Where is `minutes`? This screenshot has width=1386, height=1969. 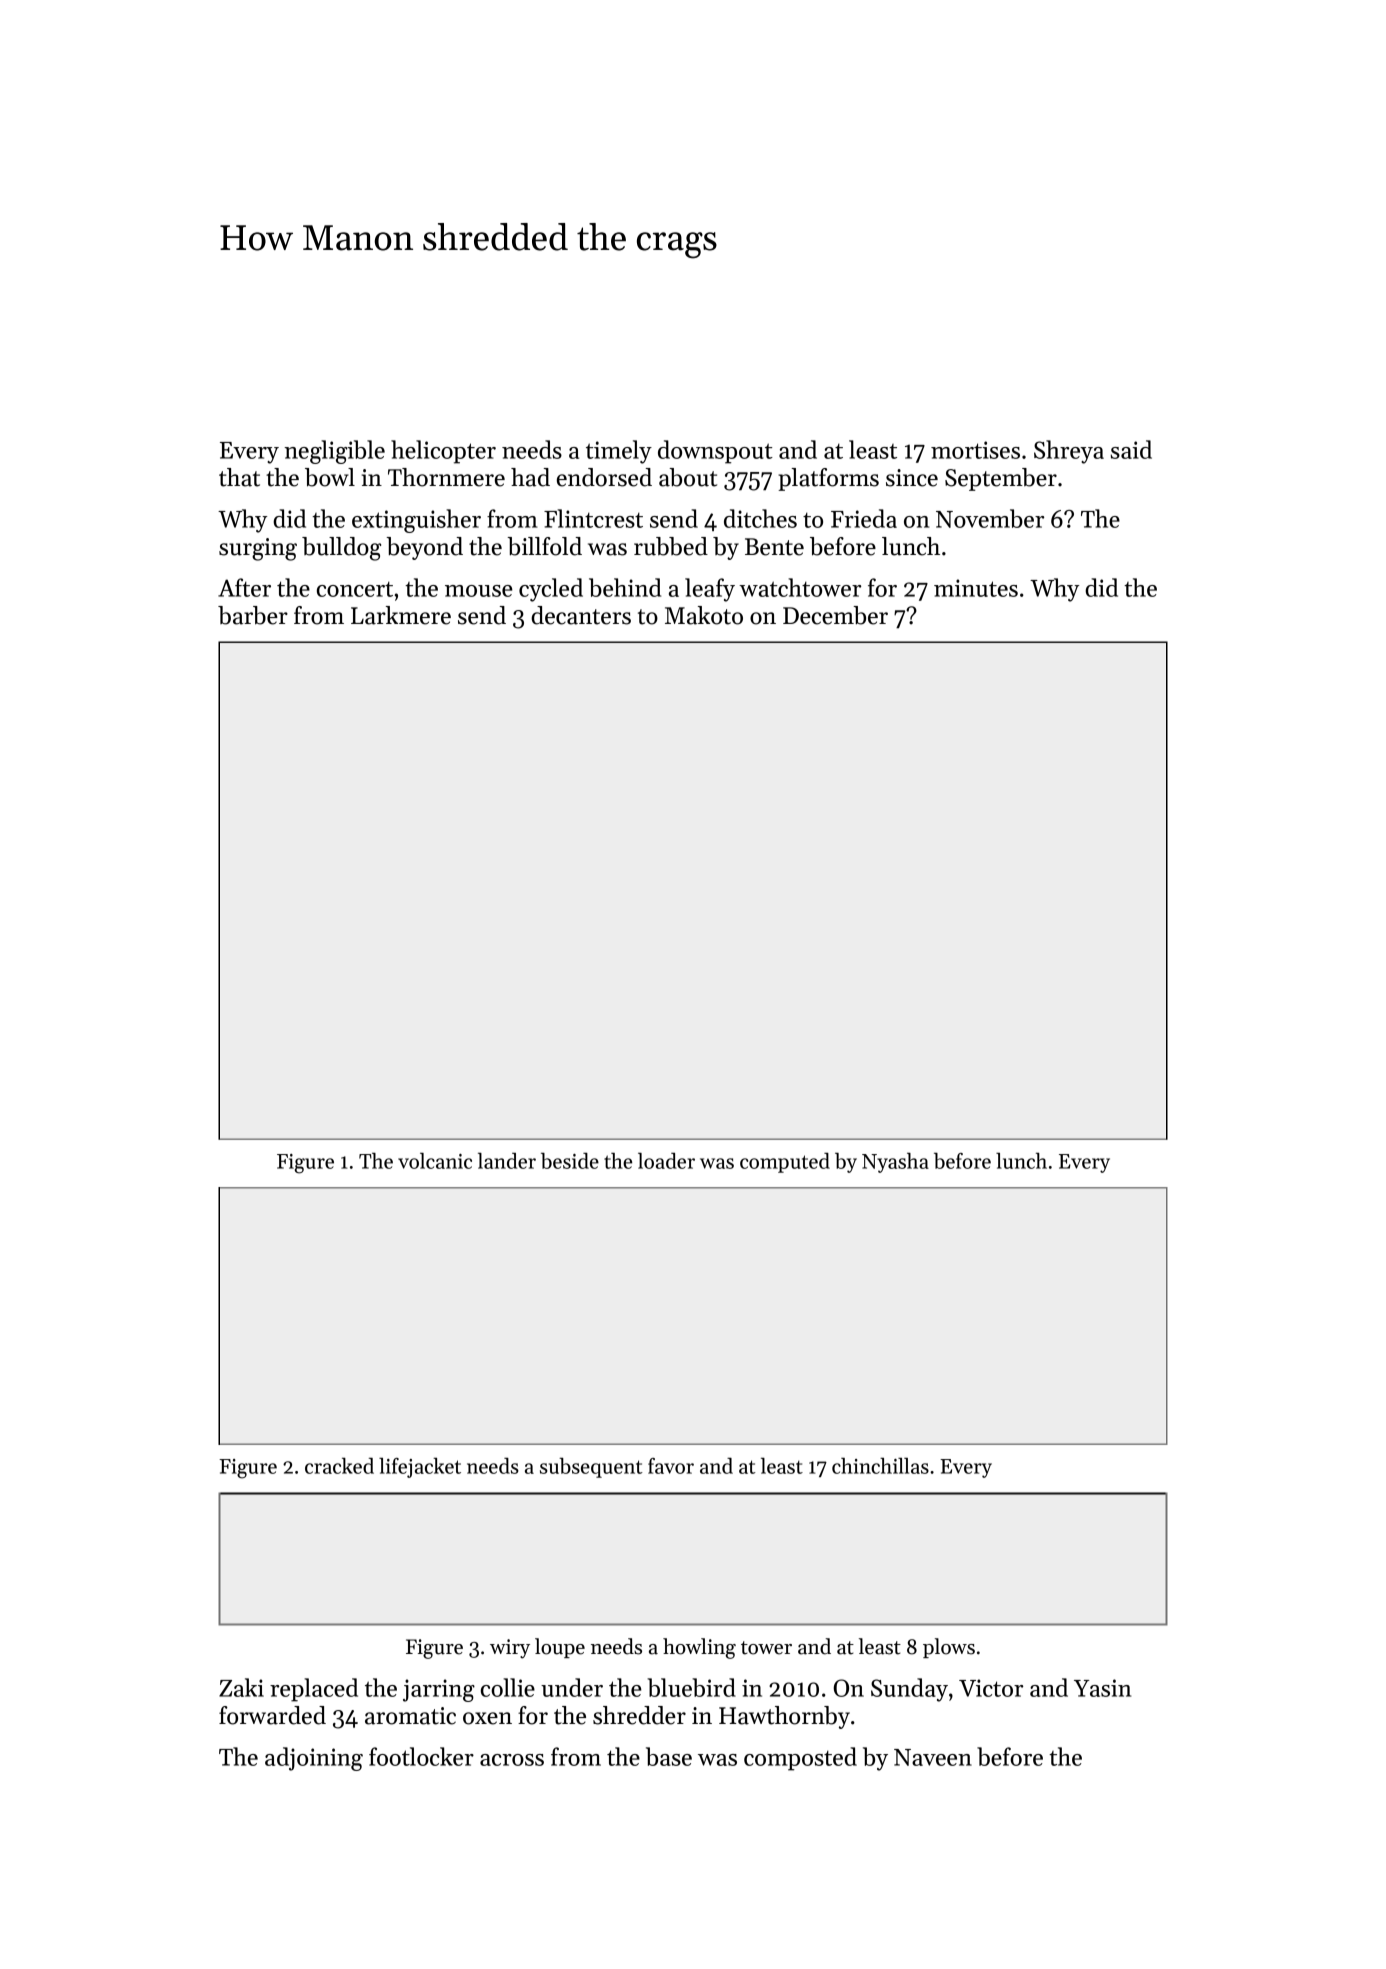
minutes is located at coordinates (976, 588).
